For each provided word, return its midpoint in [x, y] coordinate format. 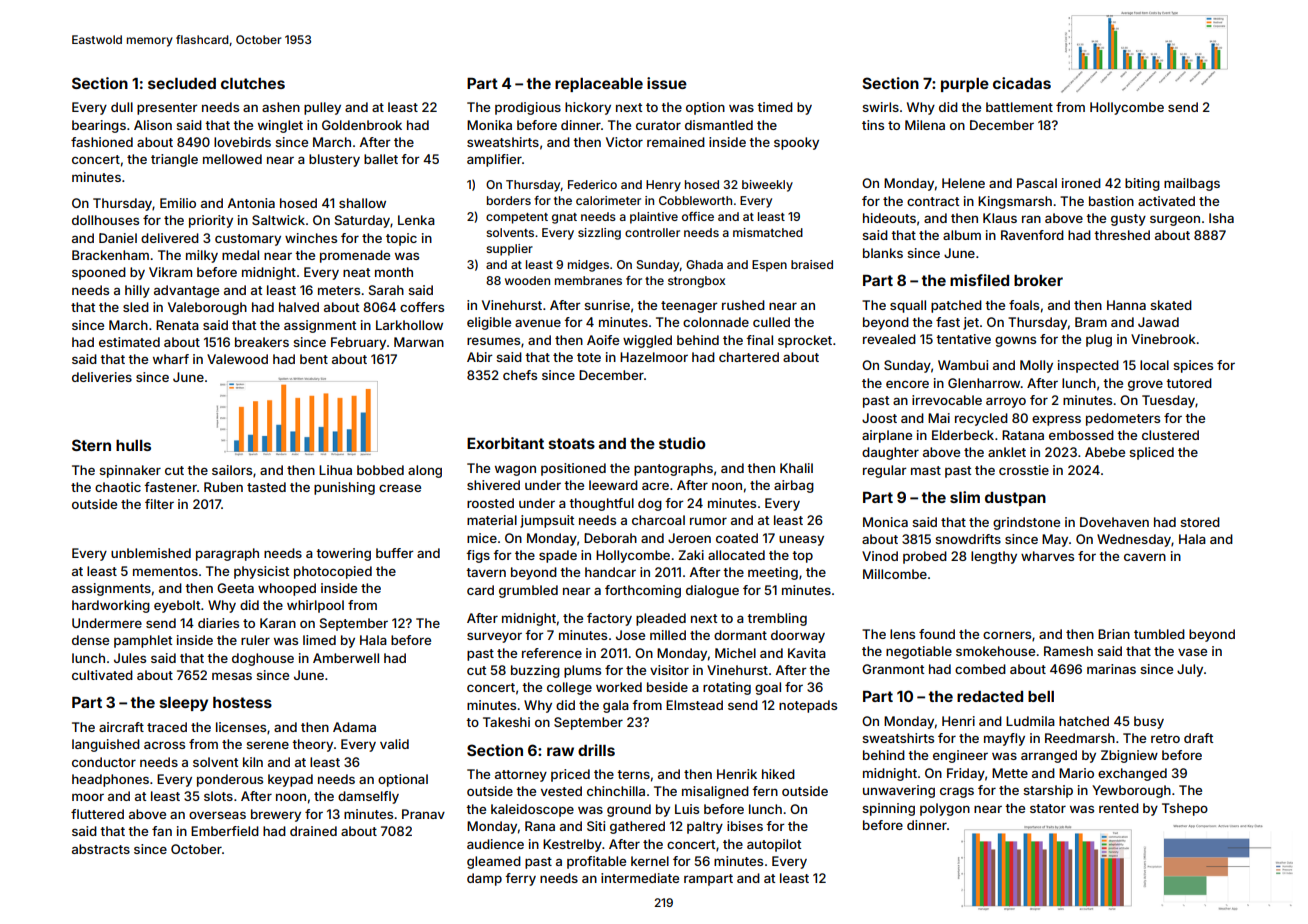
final [759, 340]
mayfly [1004, 739]
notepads [808, 706]
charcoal [658, 520]
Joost [879, 418]
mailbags [1192, 184]
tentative [963, 339]
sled [136, 307]
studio [682, 443]
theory [312, 745]
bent [314, 359]
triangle [174, 160]
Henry [663, 186]
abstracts [101, 849]
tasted [266, 487]
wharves [1047, 556]
